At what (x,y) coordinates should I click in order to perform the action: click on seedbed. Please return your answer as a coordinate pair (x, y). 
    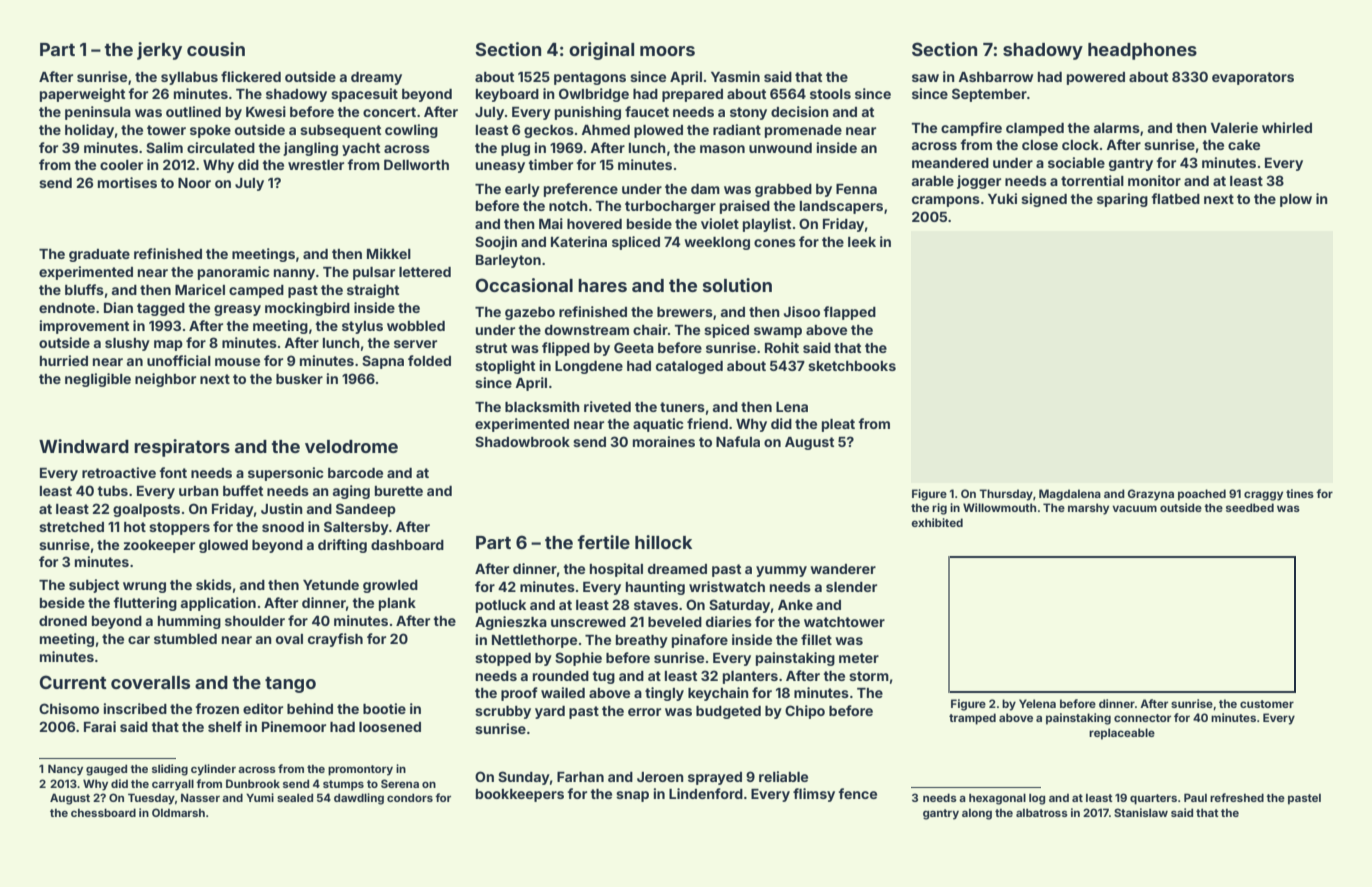
    Looking at the image, I should click on (1250, 507).
